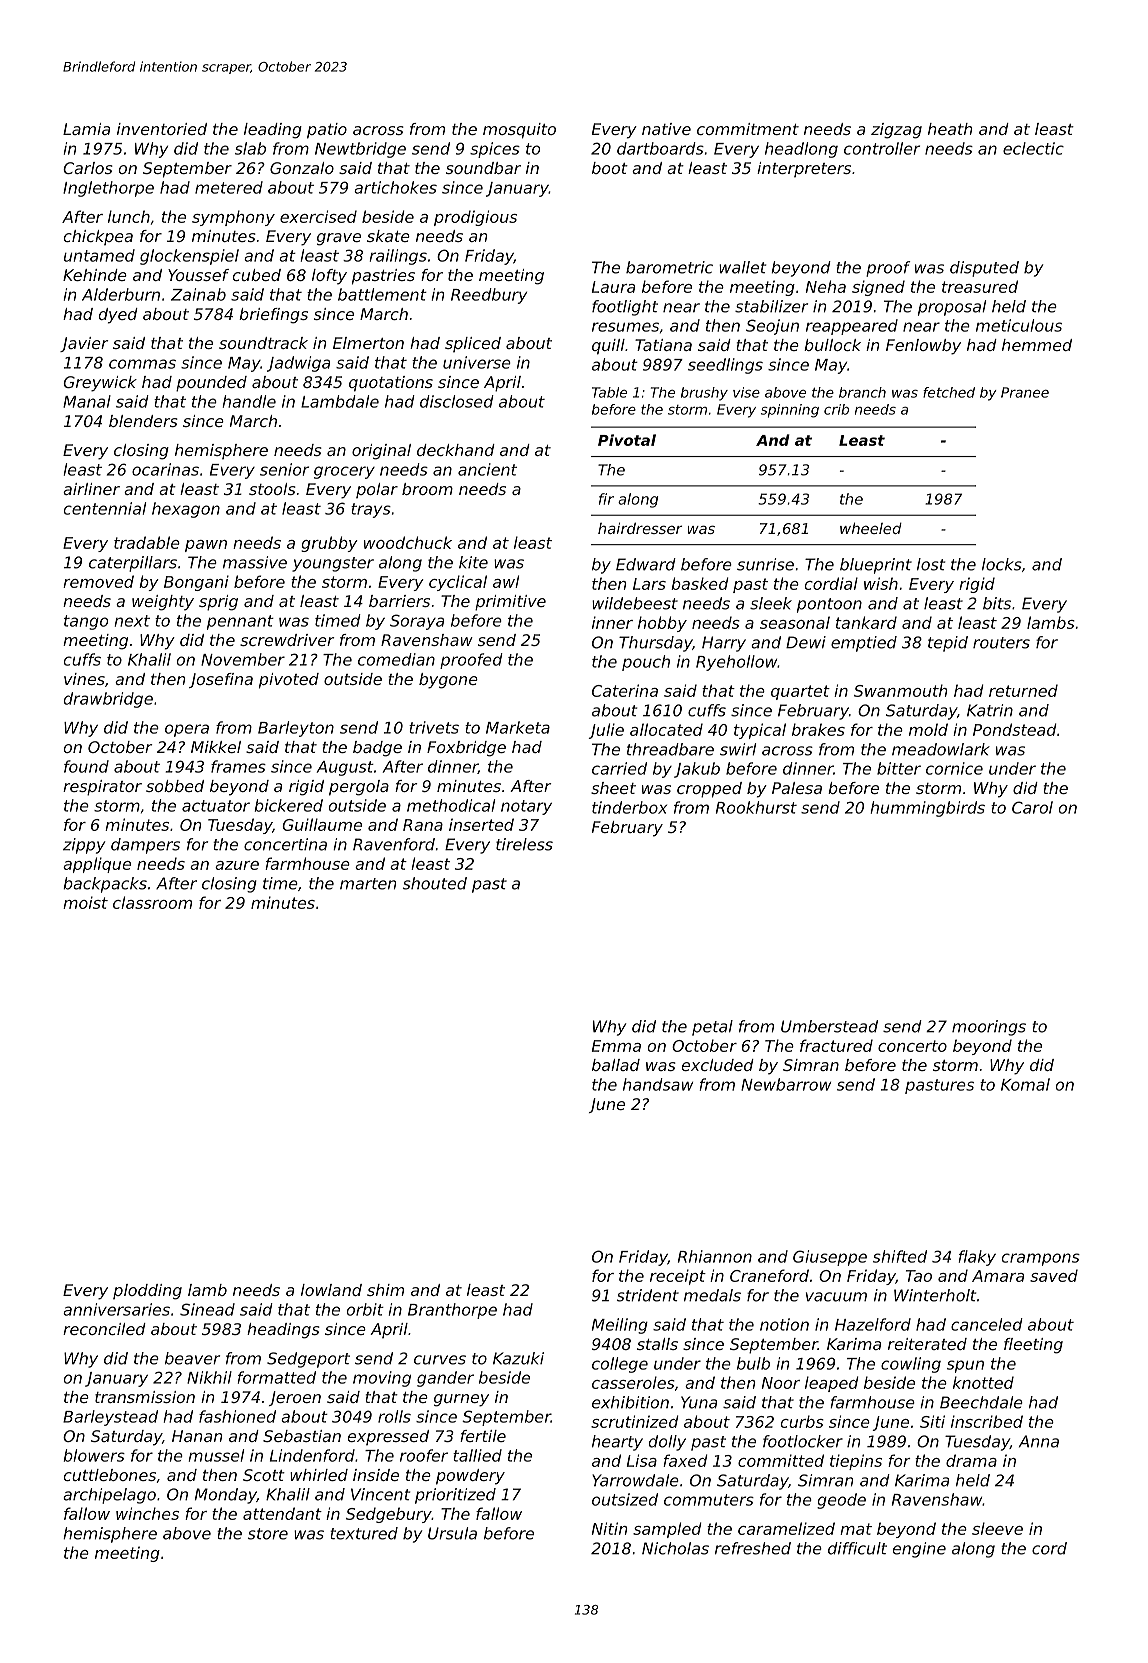  Describe the element at coordinates (147, 1513) in the document. I see `winches` at that location.
